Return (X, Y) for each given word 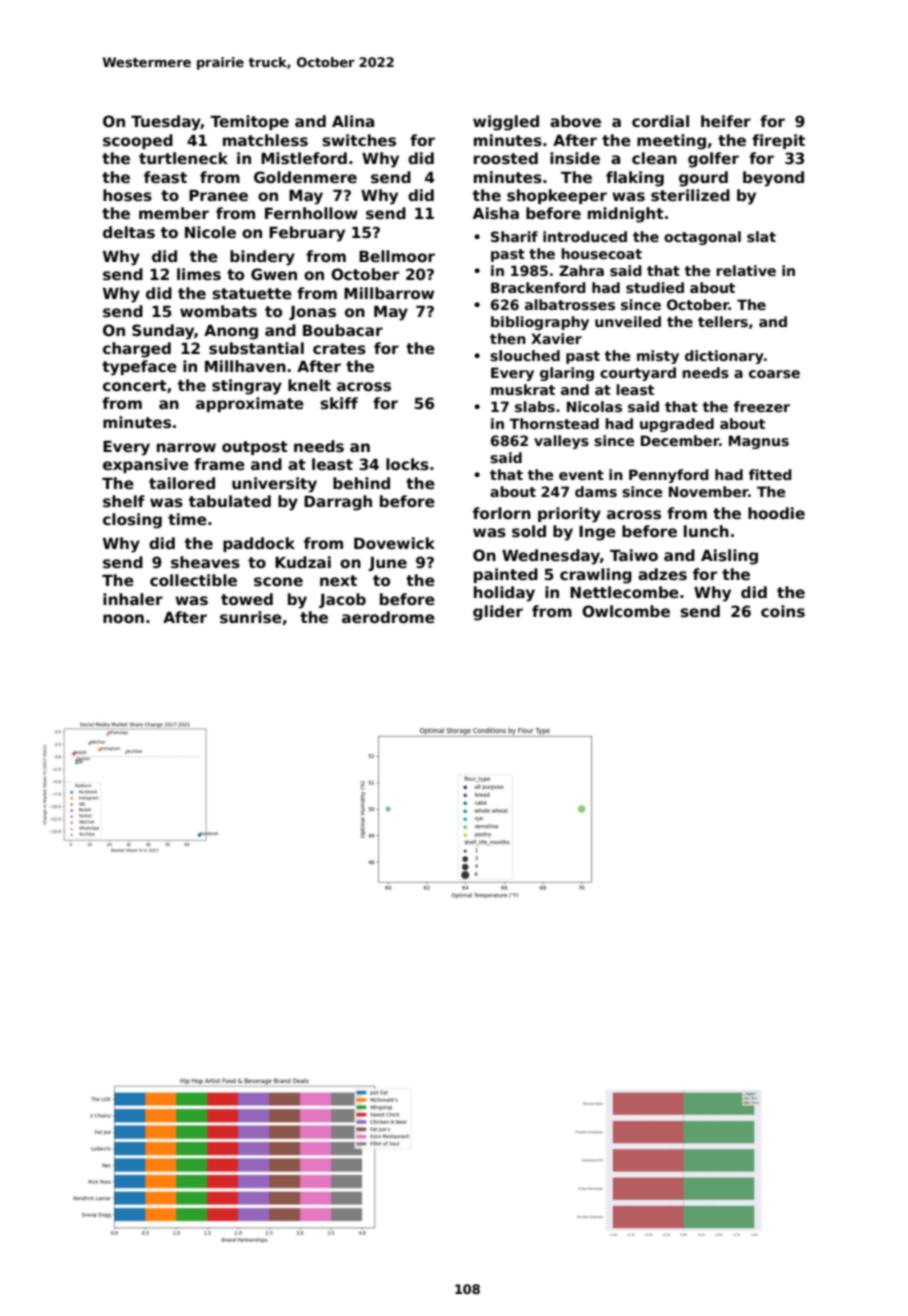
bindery (262, 258)
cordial (660, 121)
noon (123, 618)
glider (498, 613)
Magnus (759, 442)
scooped (138, 141)
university (274, 485)
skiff (339, 403)
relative (746, 270)
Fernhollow (311, 213)
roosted (506, 158)
